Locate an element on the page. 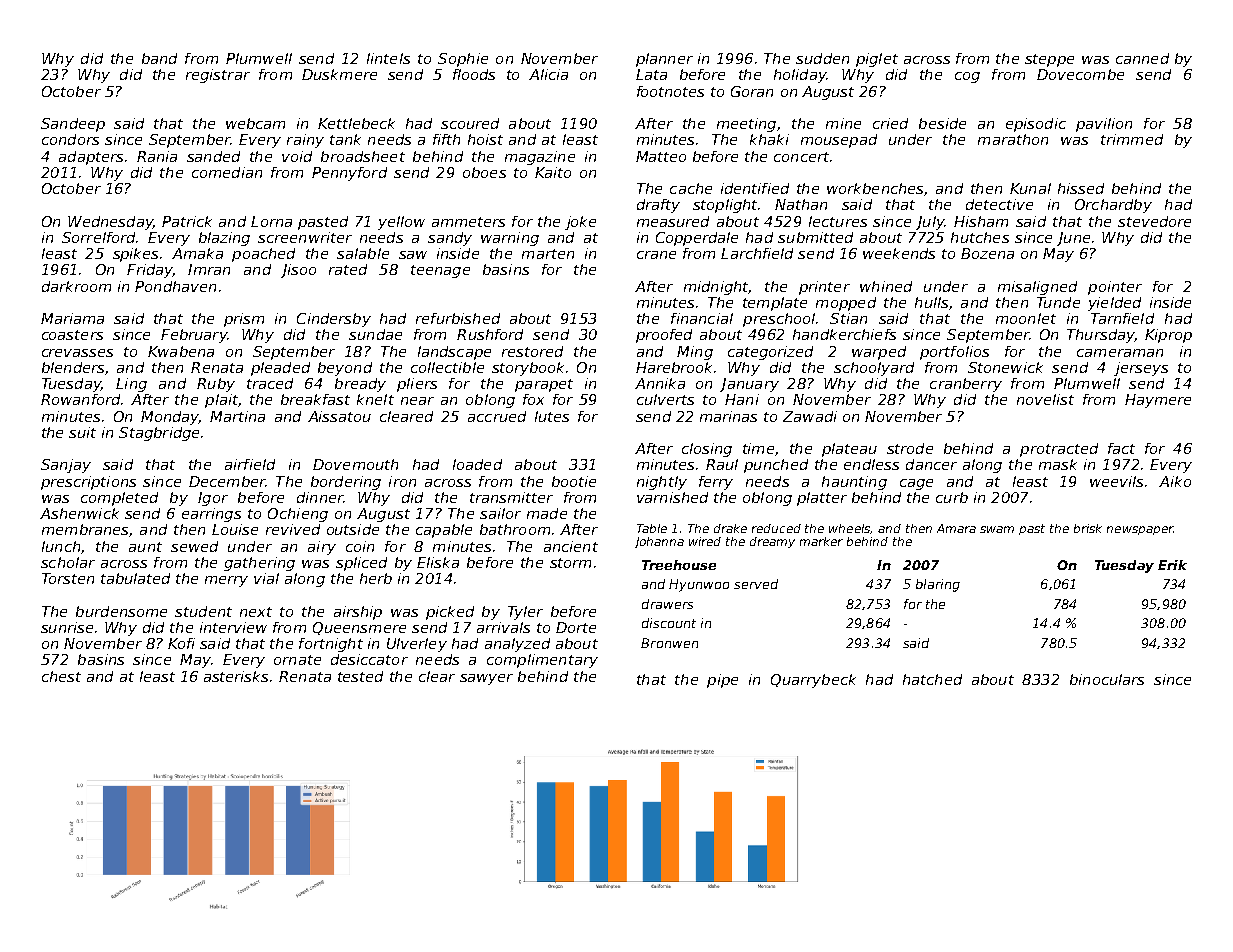 Image resolution: width=1233 pixels, height=952 pixels. Matteo is located at coordinates (661, 156).
